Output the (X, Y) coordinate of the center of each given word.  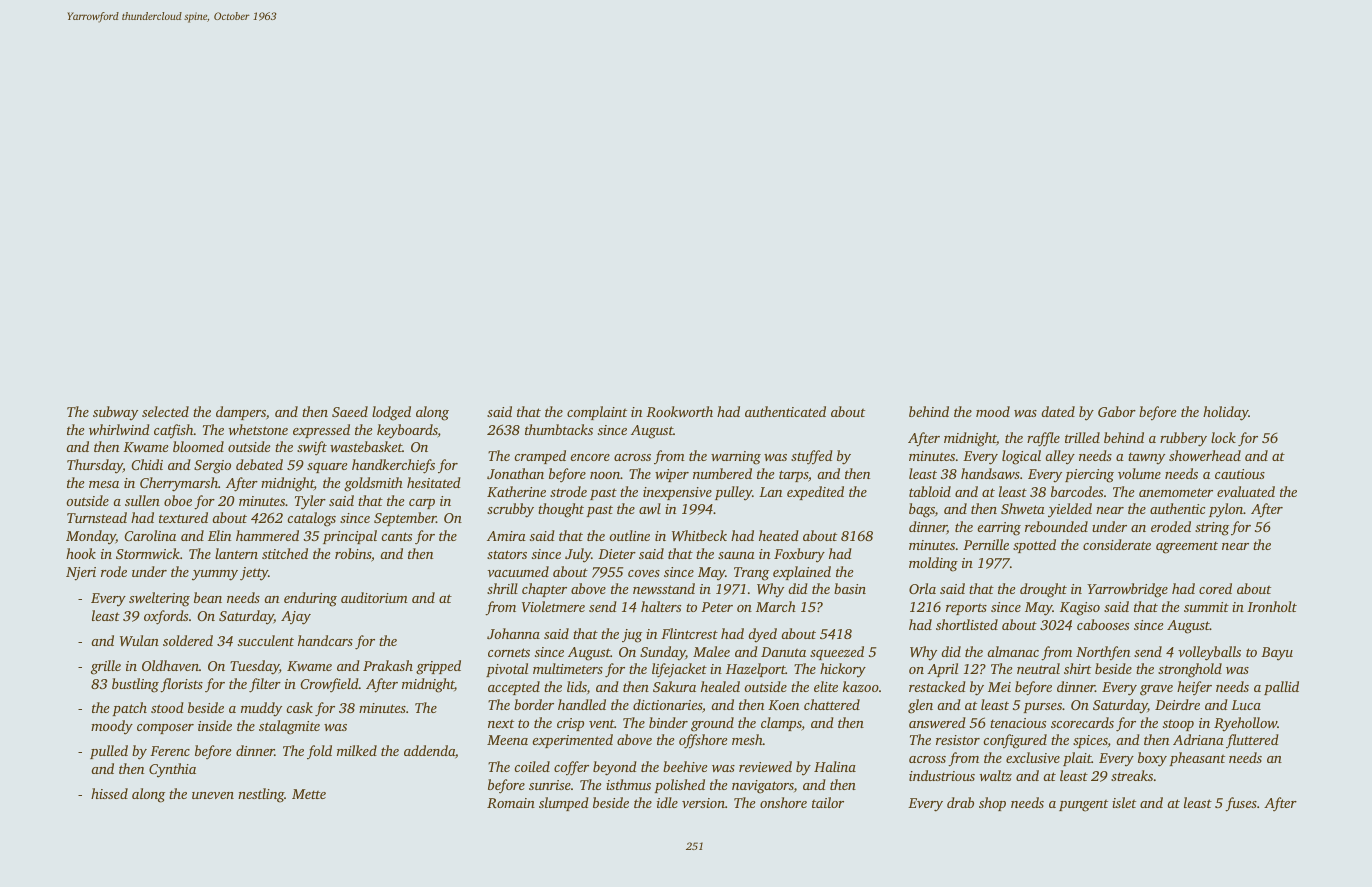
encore (590, 457)
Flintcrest (689, 633)
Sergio (212, 467)
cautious (1240, 474)
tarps (793, 476)
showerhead (1205, 455)
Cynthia (172, 770)
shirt (1077, 668)
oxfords (166, 617)
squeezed (837, 653)
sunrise (550, 785)
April (942, 670)
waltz (996, 775)
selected (165, 411)
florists (181, 685)
